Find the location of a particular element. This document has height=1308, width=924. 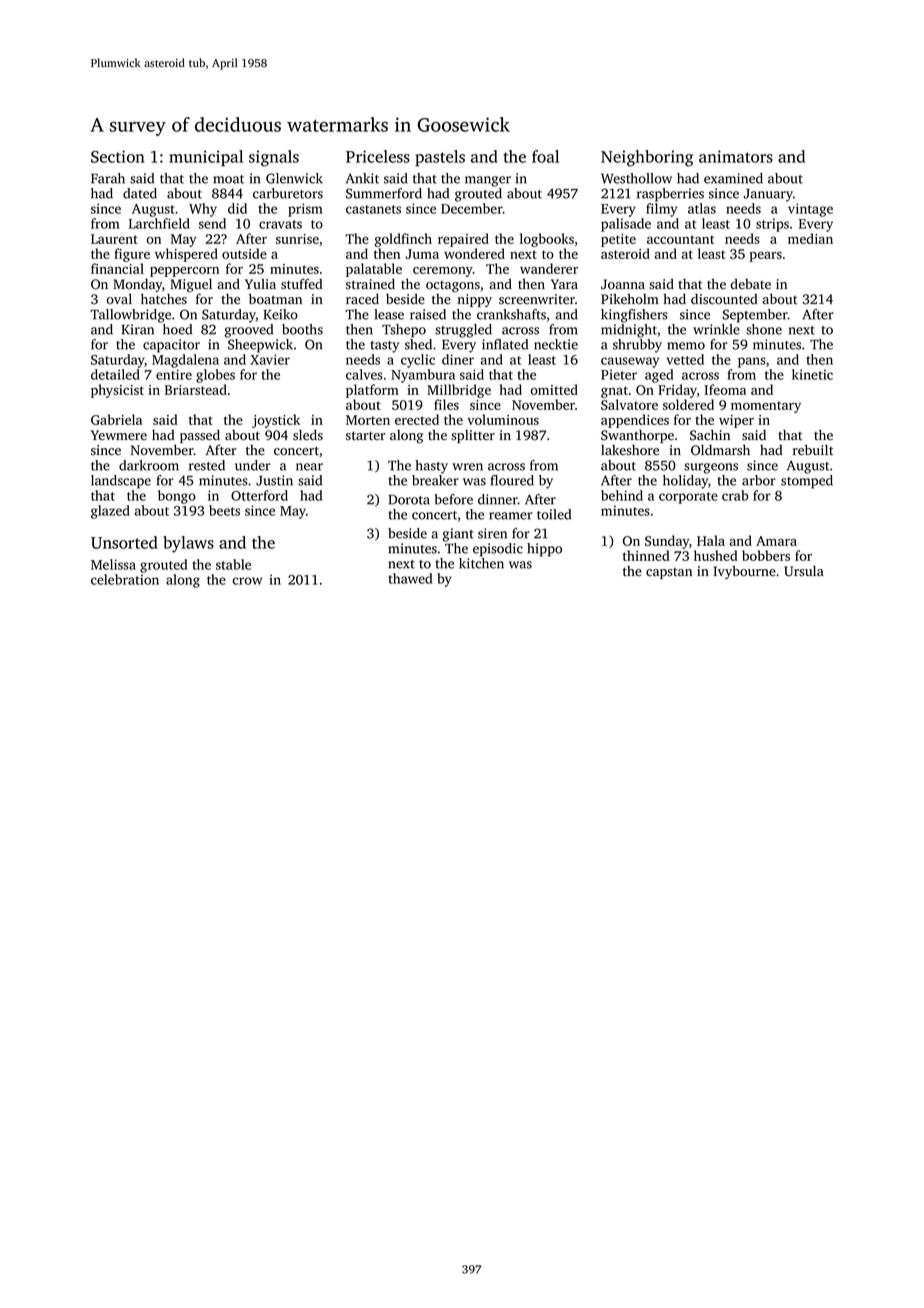

Ankit is located at coordinates (362, 178).
